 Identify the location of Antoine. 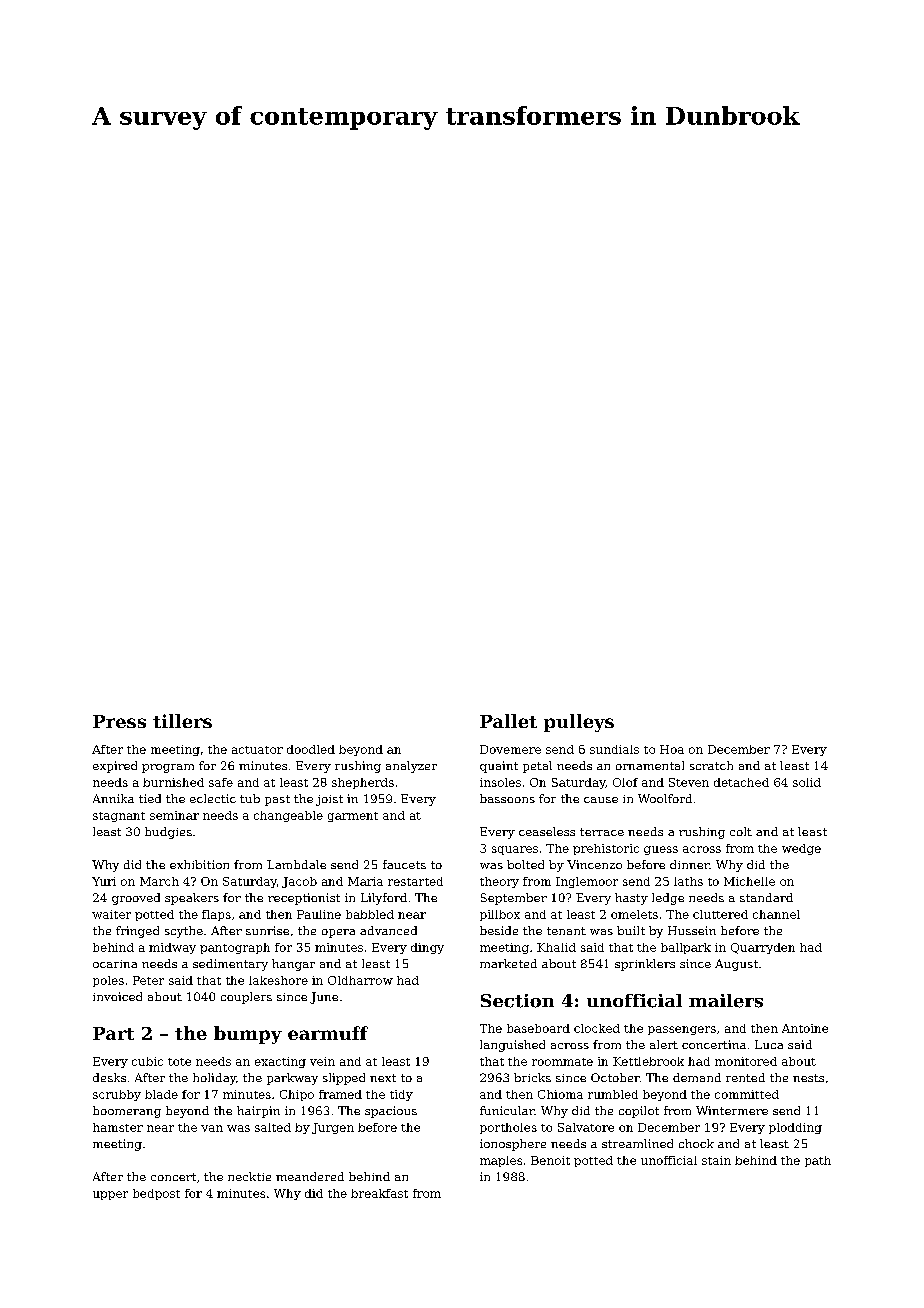
(805, 1028).
